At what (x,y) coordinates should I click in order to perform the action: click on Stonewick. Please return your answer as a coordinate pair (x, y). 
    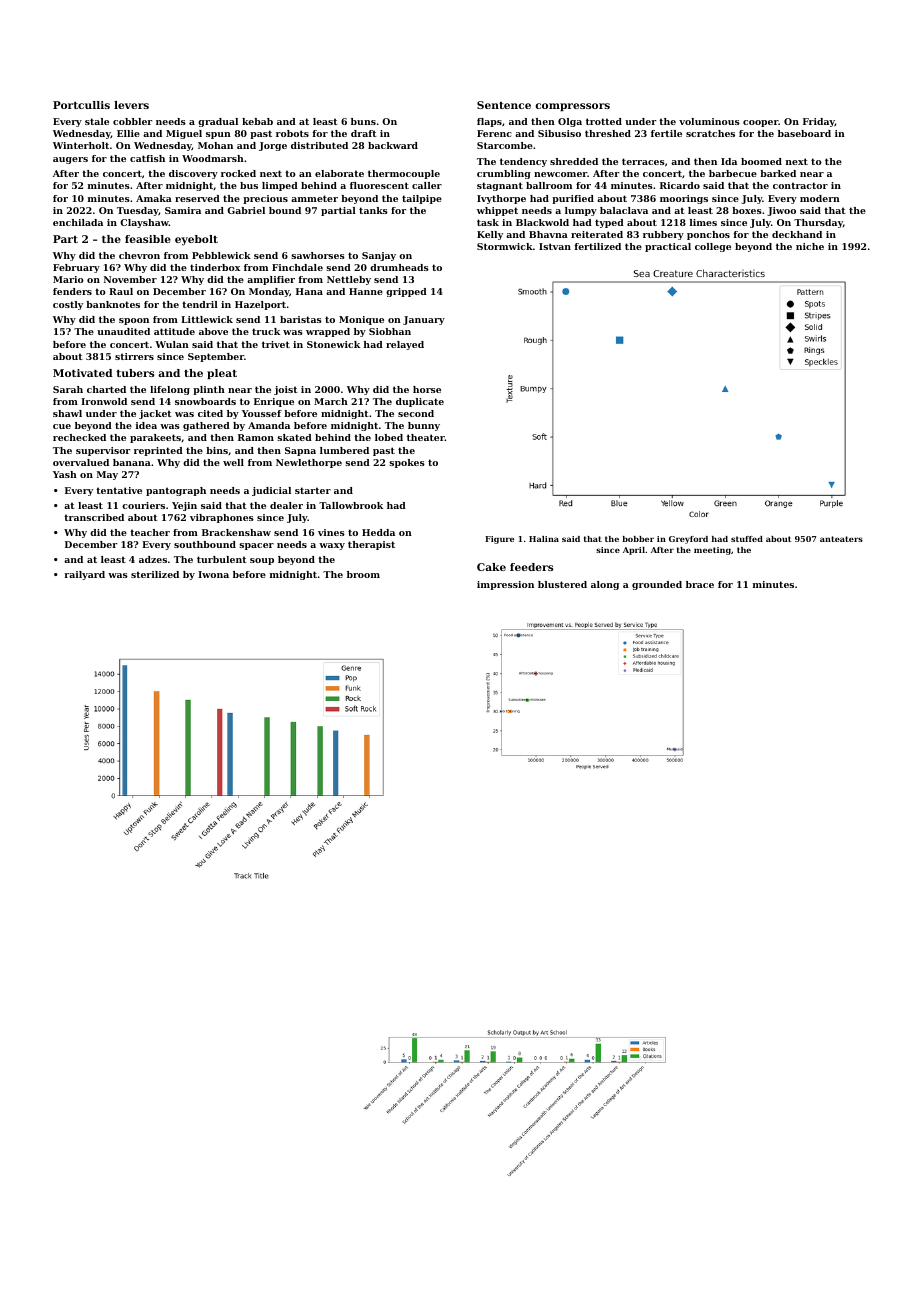
    Looking at the image, I should click on (333, 344).
